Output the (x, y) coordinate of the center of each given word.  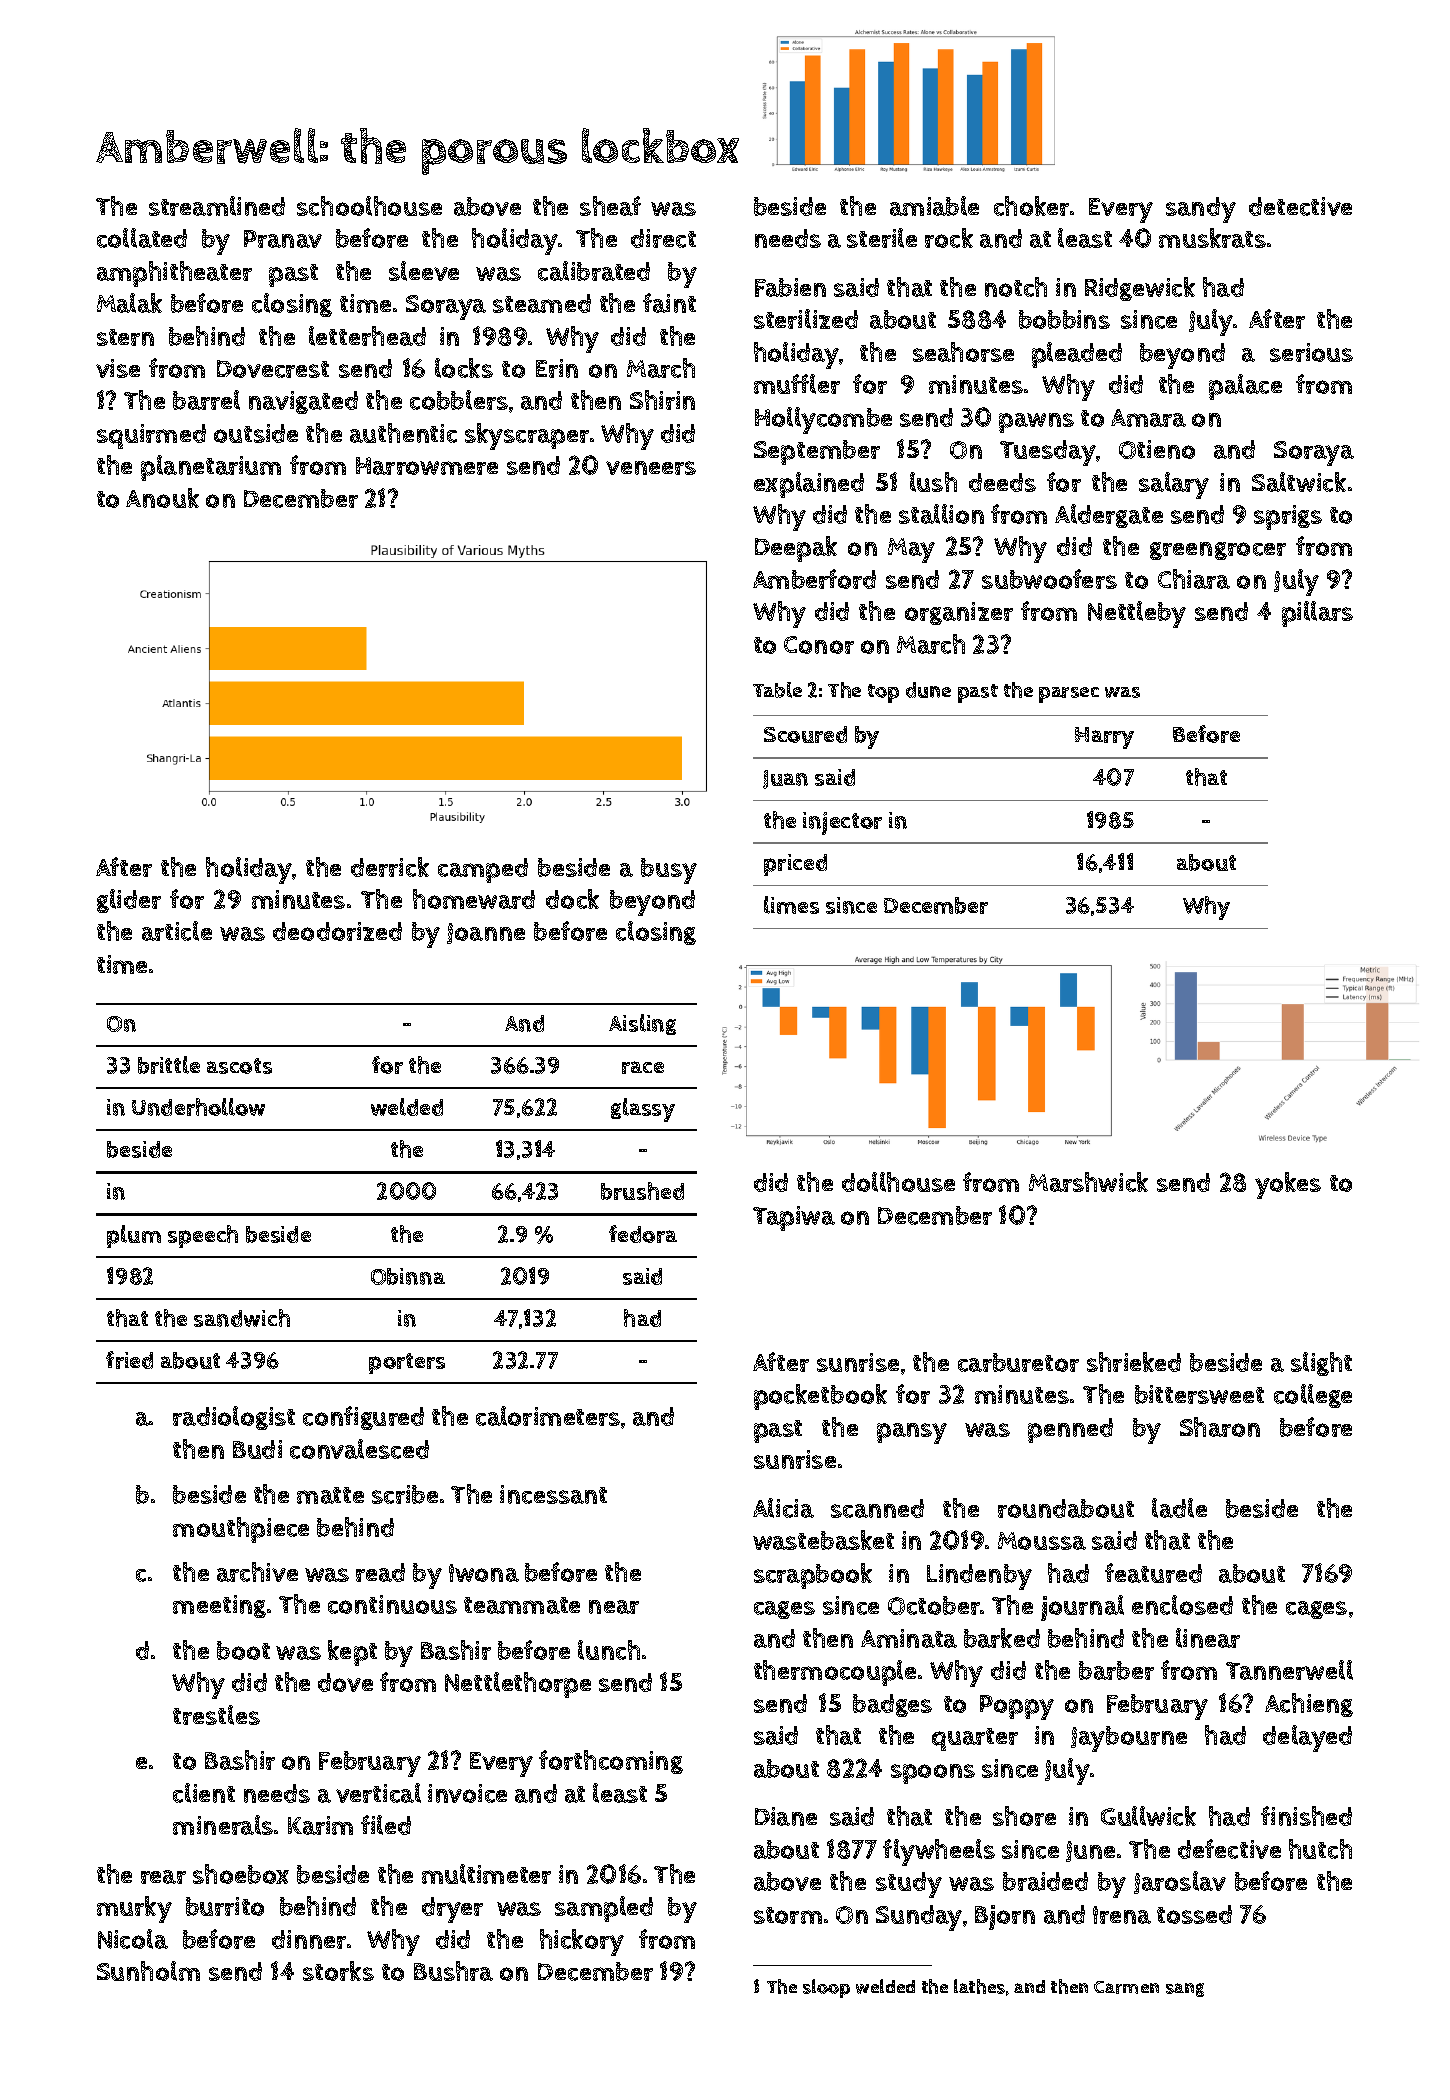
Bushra (453, 1971)
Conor (819, 645)
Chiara (1194, 579)
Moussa (1042, 1541)
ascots (239, 1066)
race (643, 1067)
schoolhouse (369, 206)
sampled (604, 1909)
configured (363, 1418)
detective (1300, 206)
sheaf (610, 206)
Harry (1104, 738)
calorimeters (548, 1416)
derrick (390, 867)
